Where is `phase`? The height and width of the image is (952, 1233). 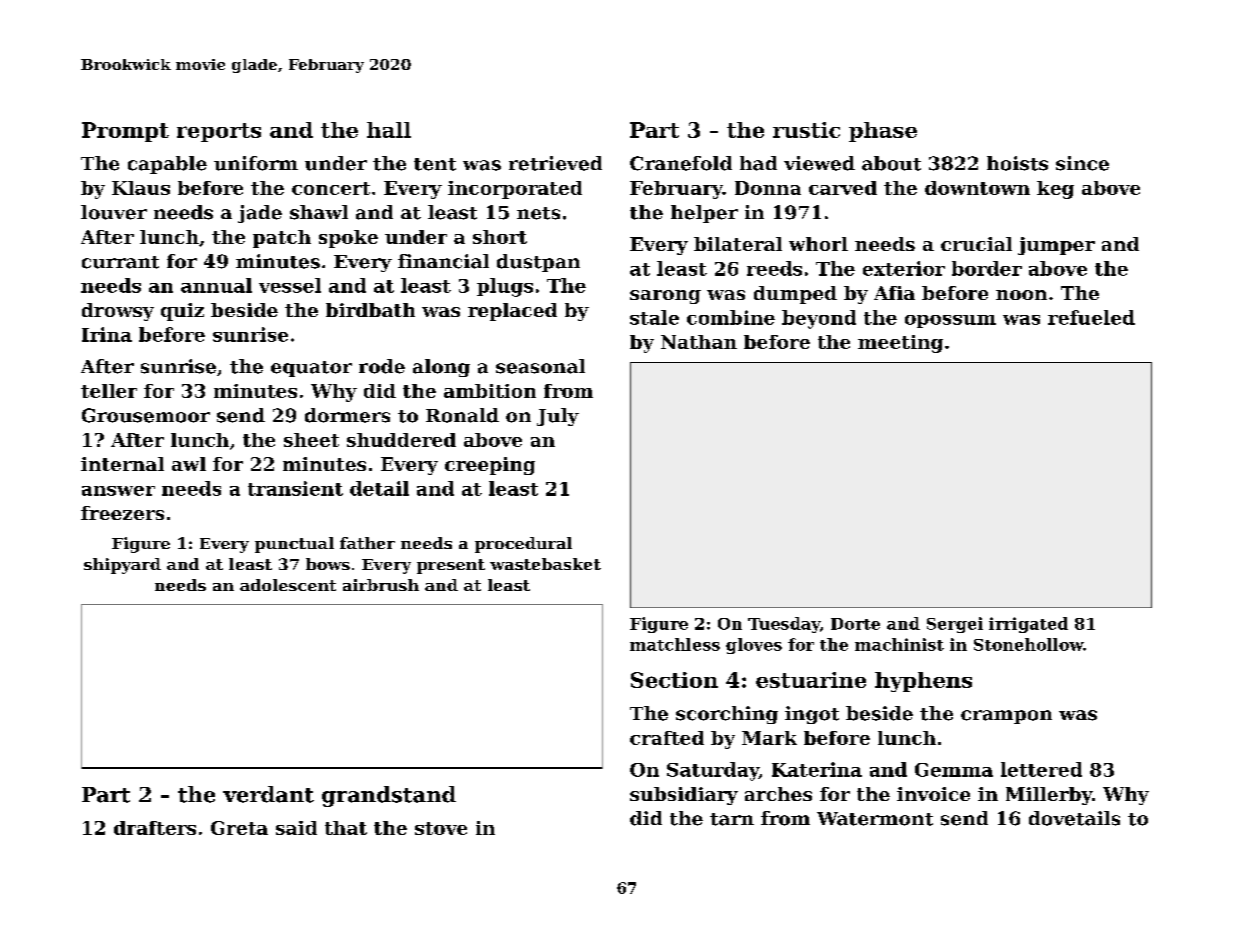
phase is located at coordinates (883, 132).
